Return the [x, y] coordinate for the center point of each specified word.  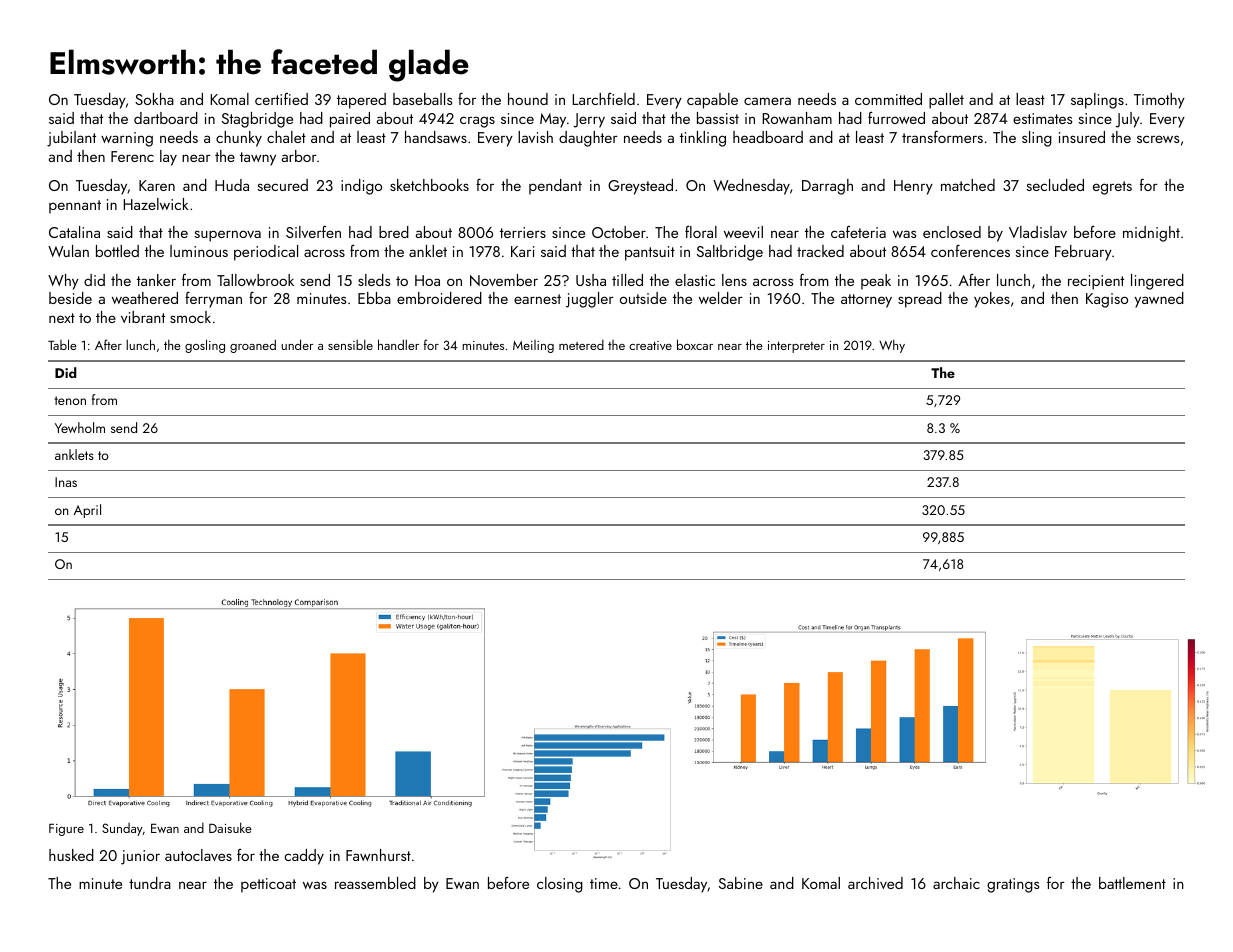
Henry [913, 187]
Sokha [154, 99]
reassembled [375, 883]
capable [712, 101]
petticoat [268, 885]
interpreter [796, 347]
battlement [1132, 883]
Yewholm [80, 427]
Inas [66, 482]
